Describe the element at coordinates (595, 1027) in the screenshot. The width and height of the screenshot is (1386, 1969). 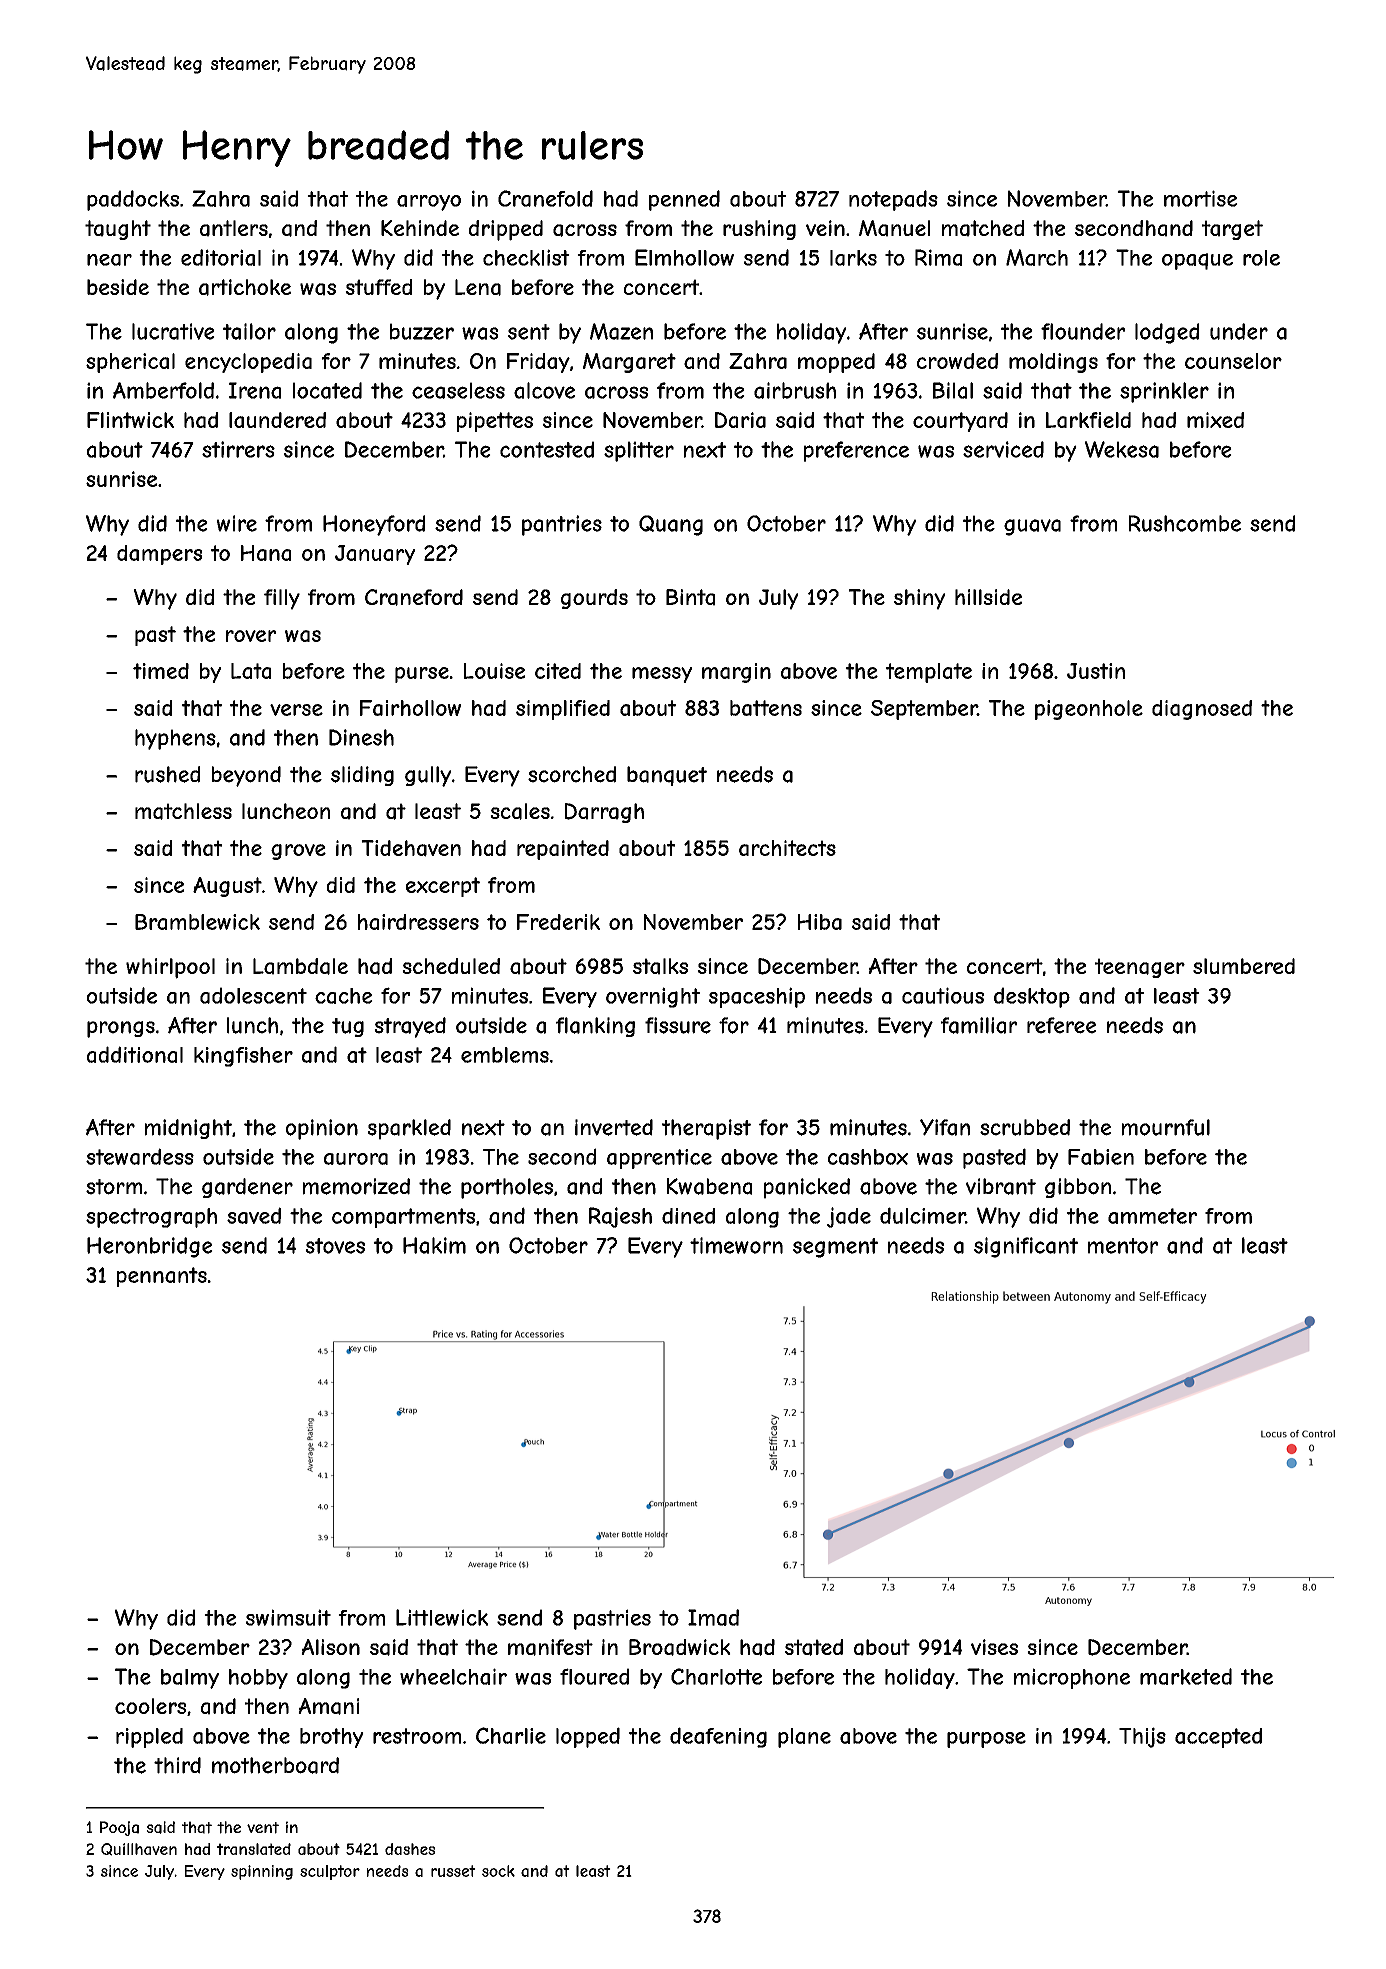
I see `flanking` at that location.
